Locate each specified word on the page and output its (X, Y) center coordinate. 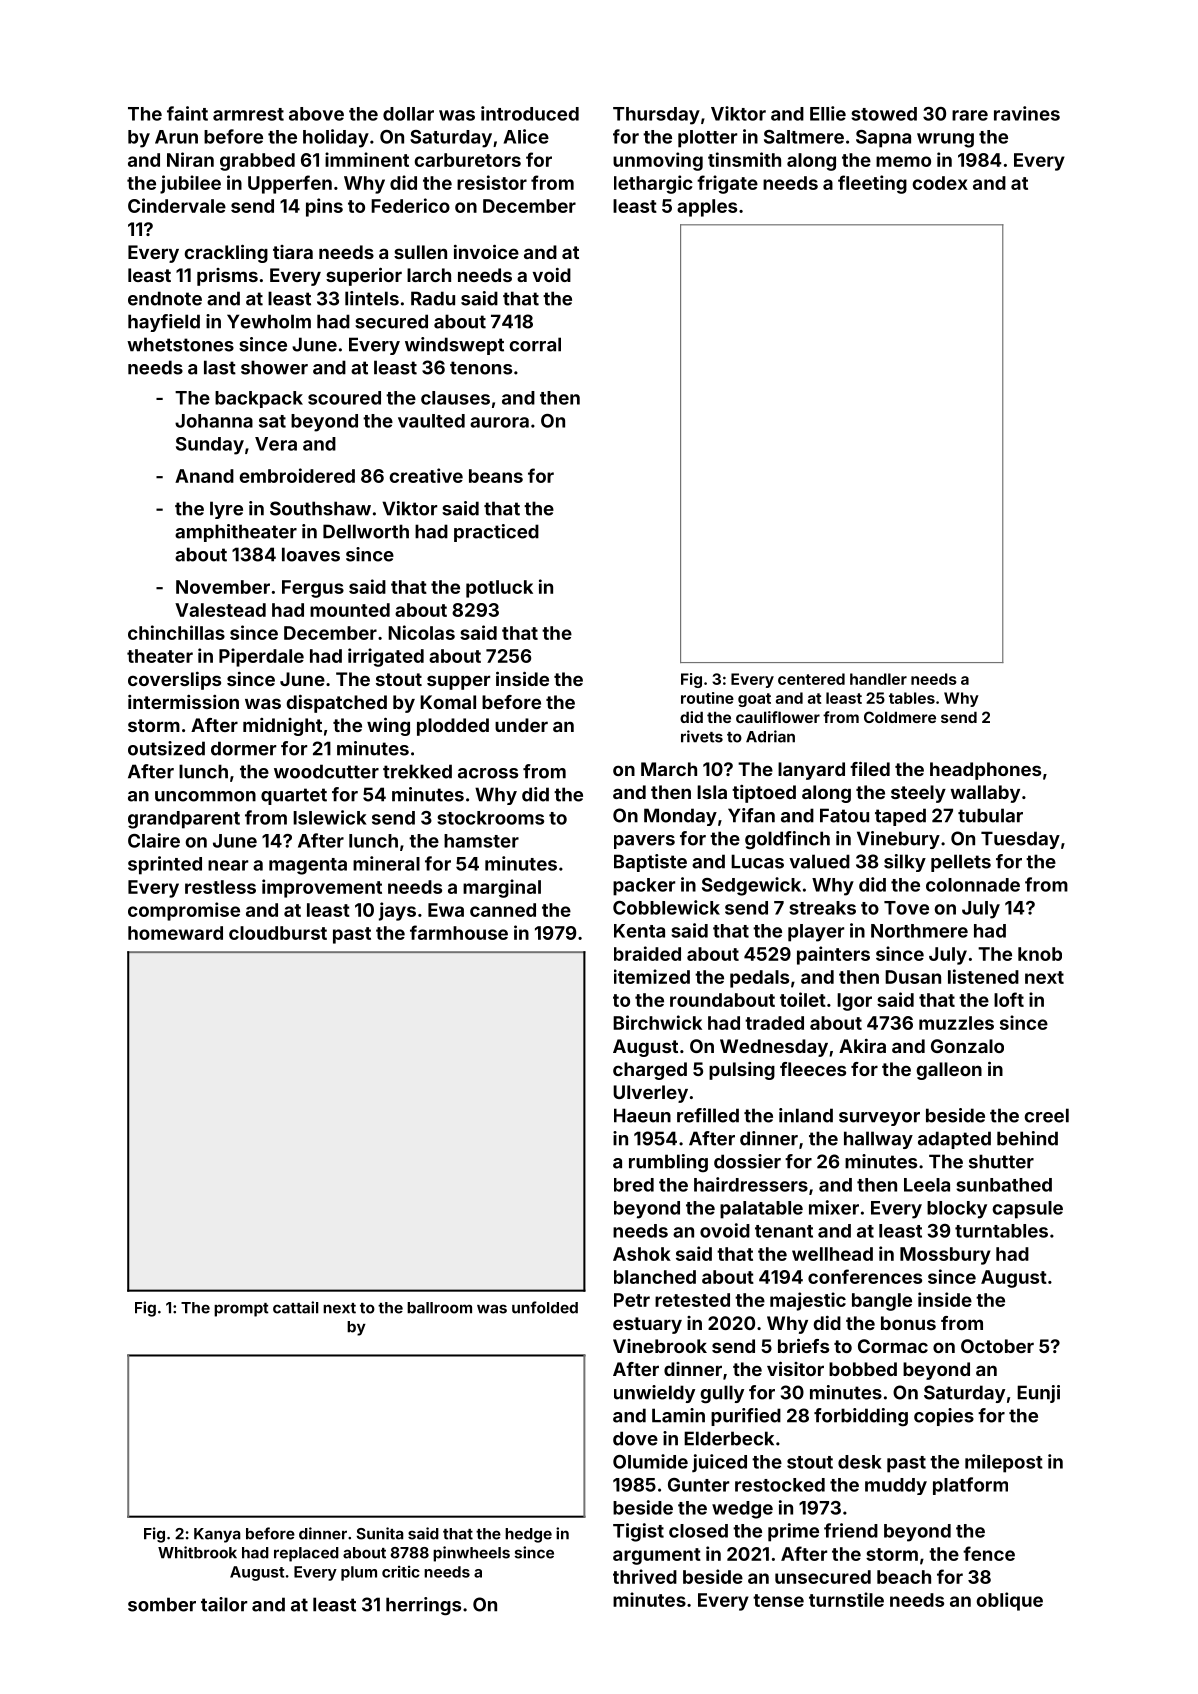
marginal (502, 888)
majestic (808, 1301)
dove (635, 1438)
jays (397, 911)
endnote (165, 298)
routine (707, 698)
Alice (526, 136)
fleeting (872, 184)
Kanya (217, 1535)
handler (878, 679)
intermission (183, 702)
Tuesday (1020, 840)
